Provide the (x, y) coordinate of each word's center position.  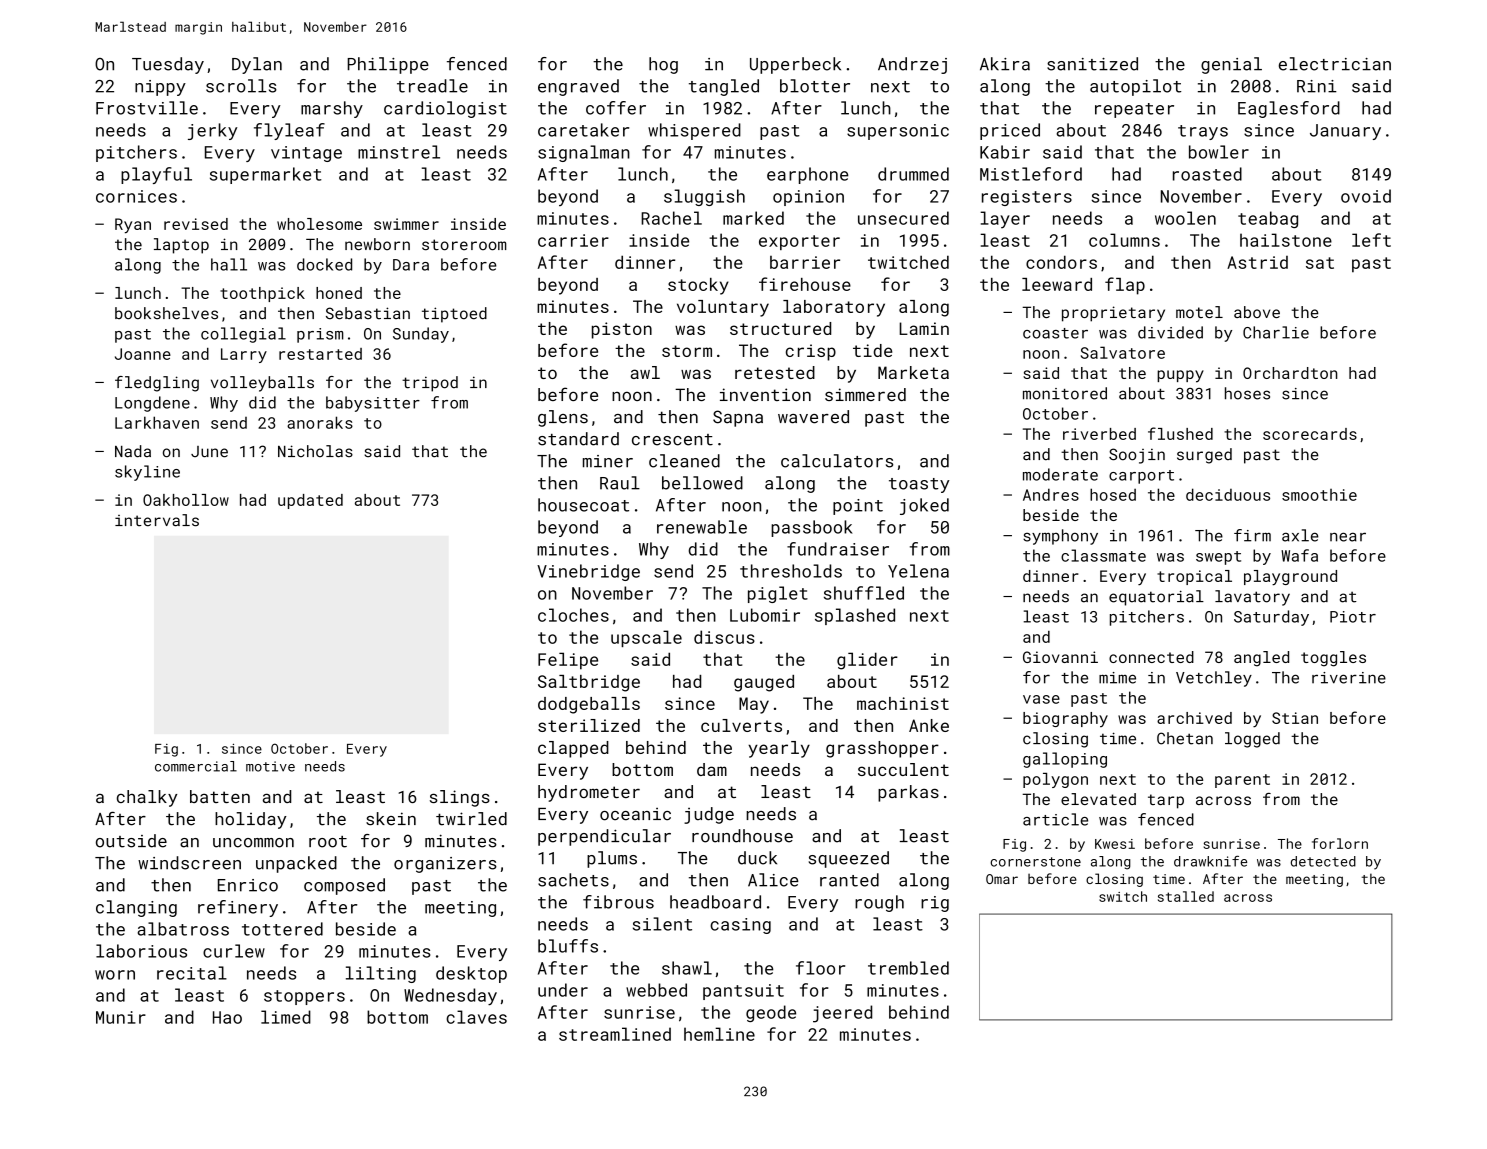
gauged (764, 683)
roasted (1207, 174)
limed (286, 1017)
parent (1242, 781)
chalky (147, 798)
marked (753, 218)
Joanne (143, 354)
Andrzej (912, 65)
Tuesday (168, 65)
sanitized (1092, 64)
